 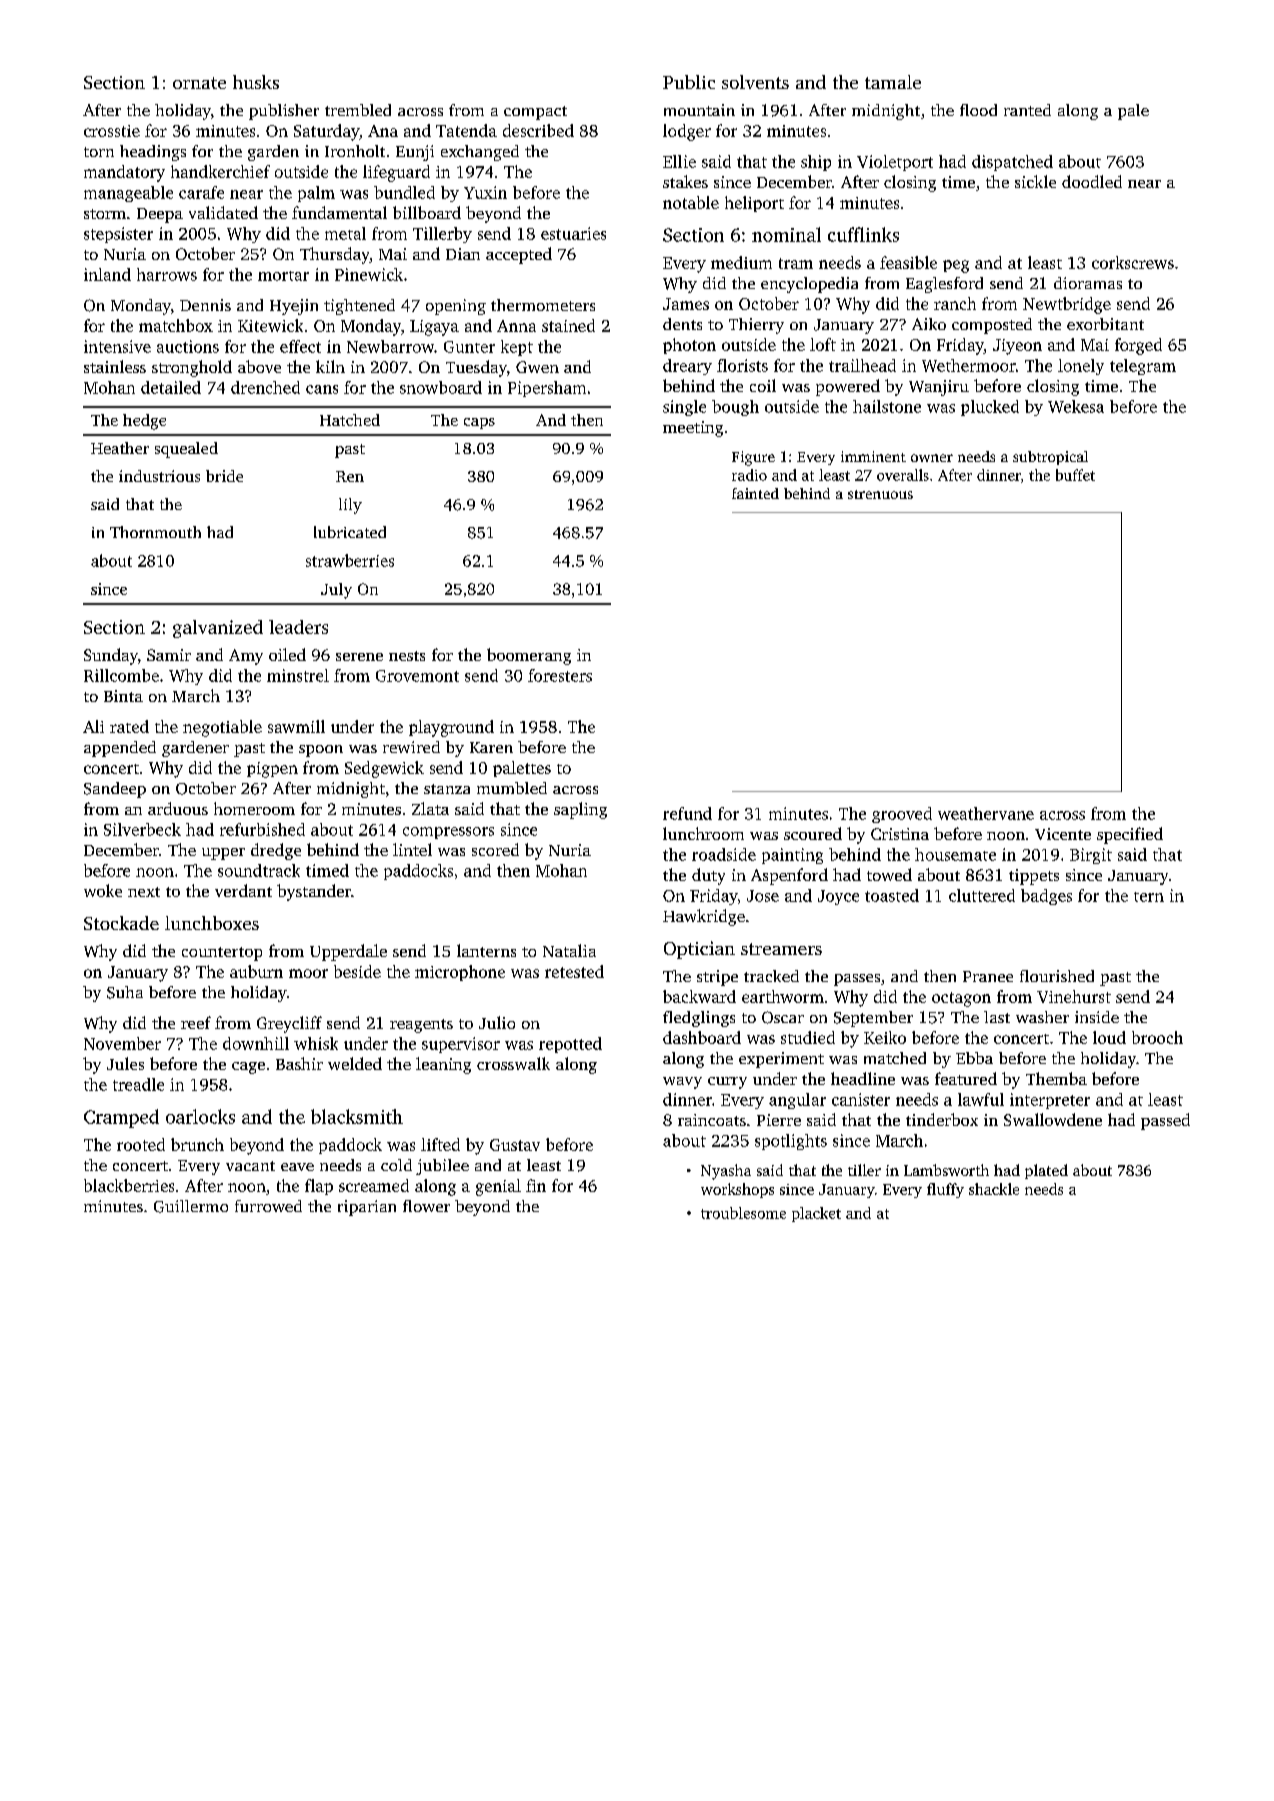 What do you see at coordinates (384, 769) in the document?
I see `Sedgewick` at bounding box center [384, 769].
